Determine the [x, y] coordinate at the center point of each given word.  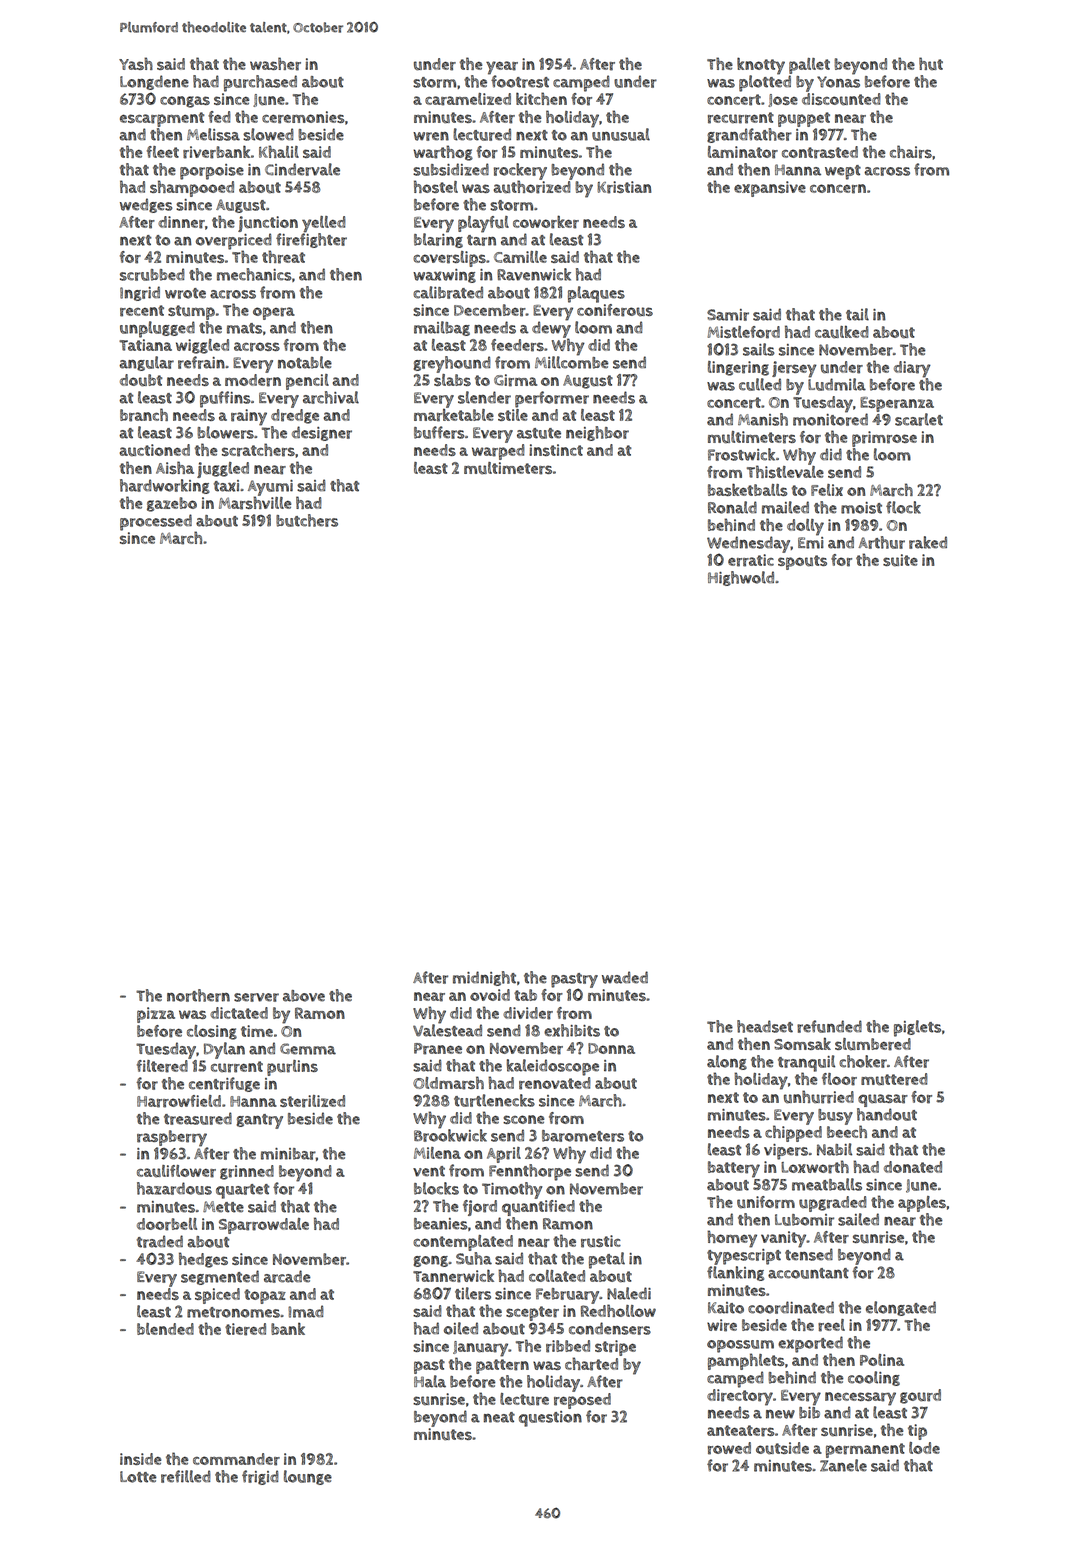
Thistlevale [785, 471]
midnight [484, 978]
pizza [156, 1015]
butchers [307, 520]
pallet [809, 66]
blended [165, 1329]
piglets [917, 1028]
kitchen [541, 98]
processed [156, 522]
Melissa [213, 134]
